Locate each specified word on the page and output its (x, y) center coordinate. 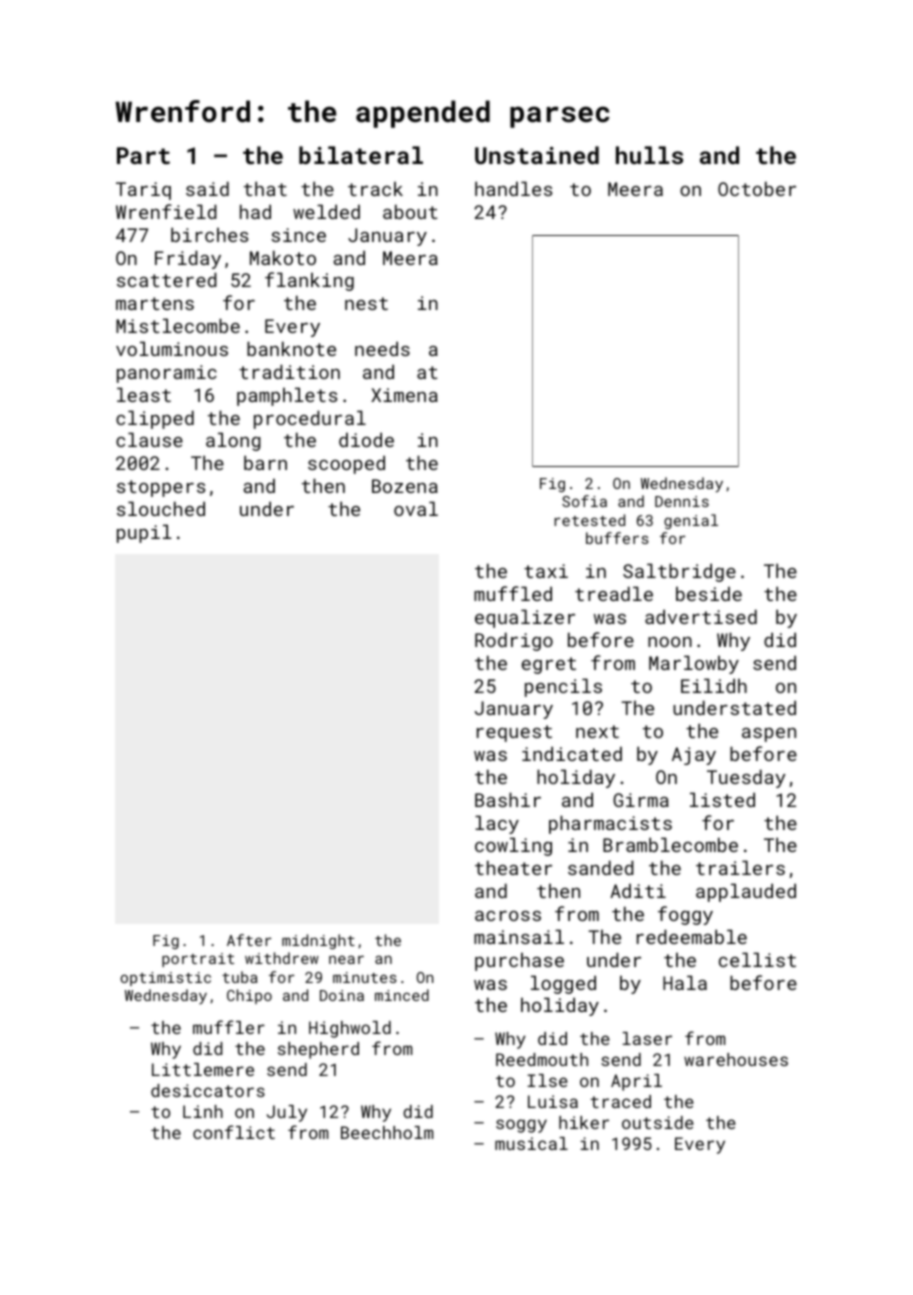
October (757, 188)
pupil (144, 533)
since (298, 235)
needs (382, 348)
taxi (546, 571)
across (508, 916)
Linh (203, 1111)
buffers (617, 538)
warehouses (736, 1059)
